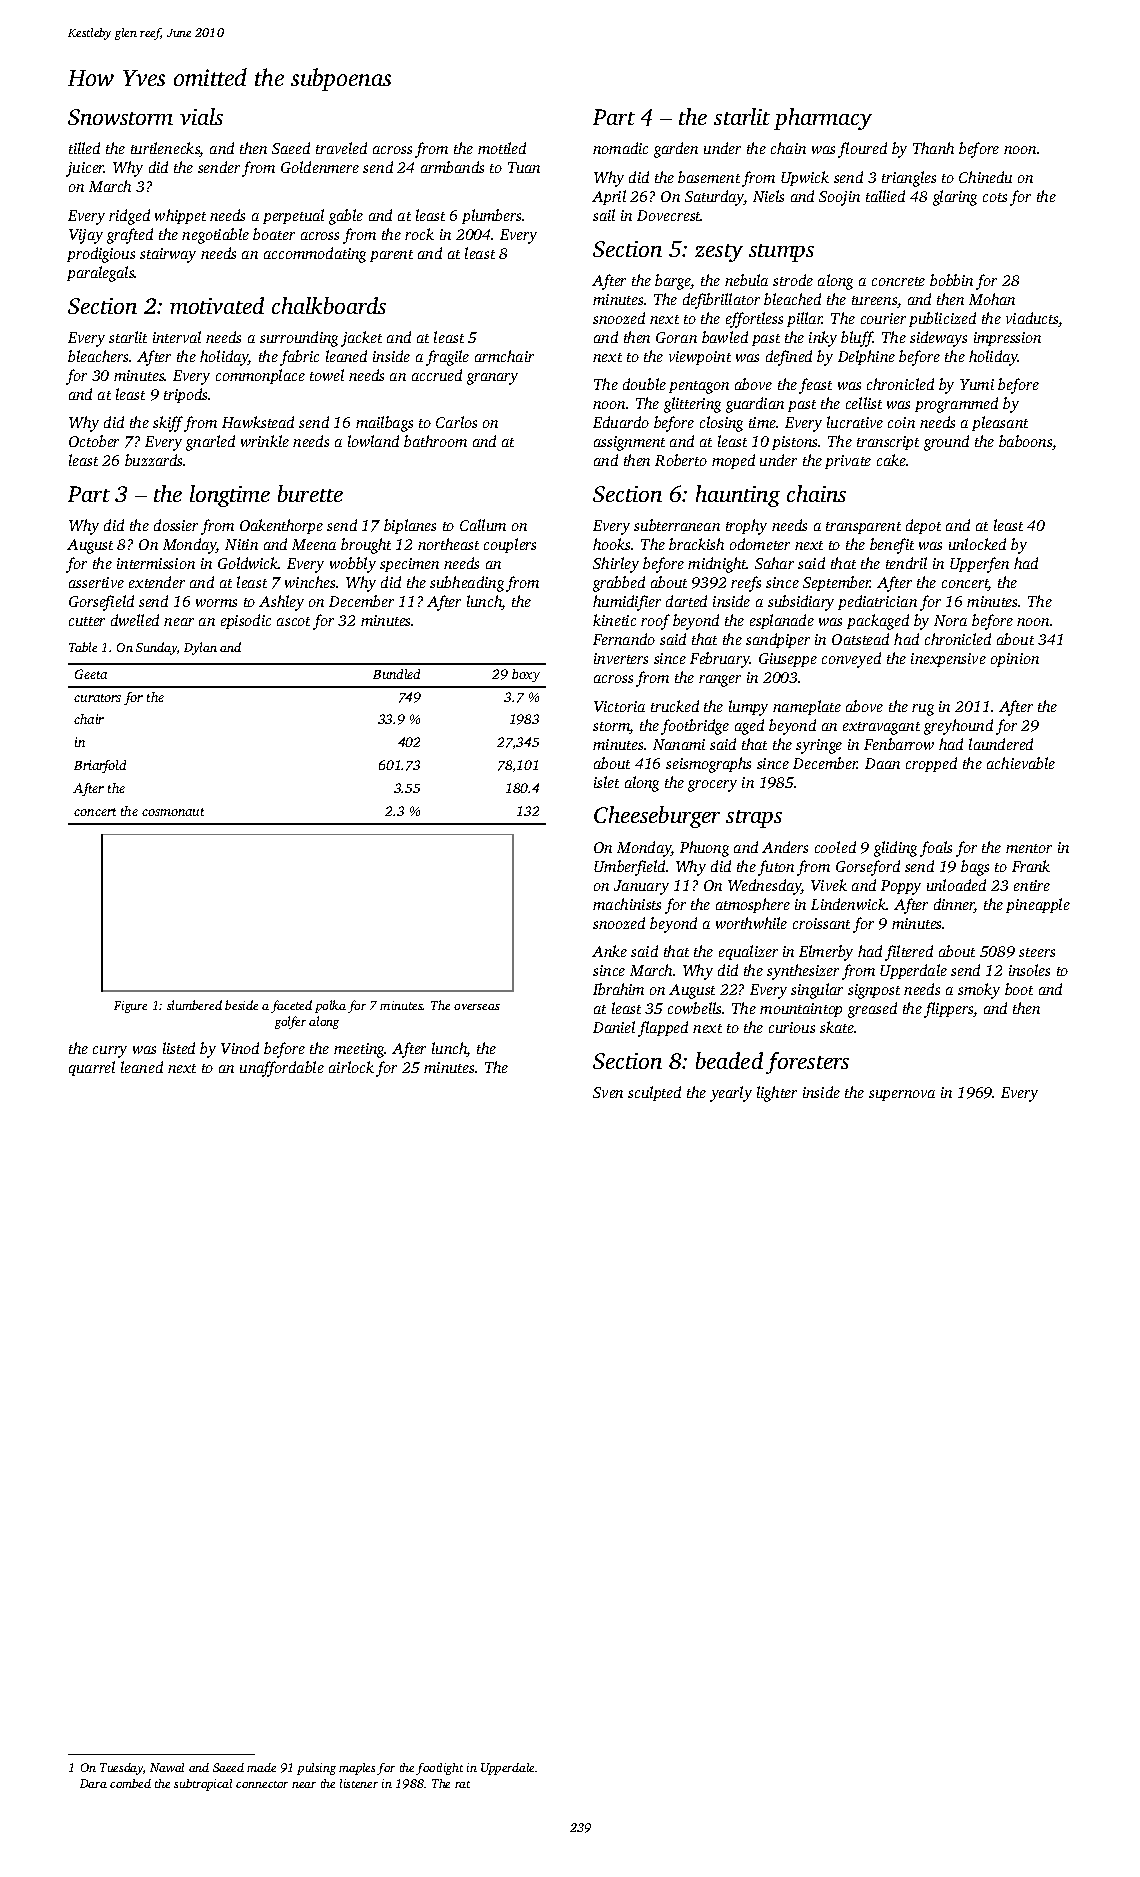  What do you see at coordinates (282, 1069) in the screenshot?
I see `unaffordable` at bounding box center [282, 1069].
